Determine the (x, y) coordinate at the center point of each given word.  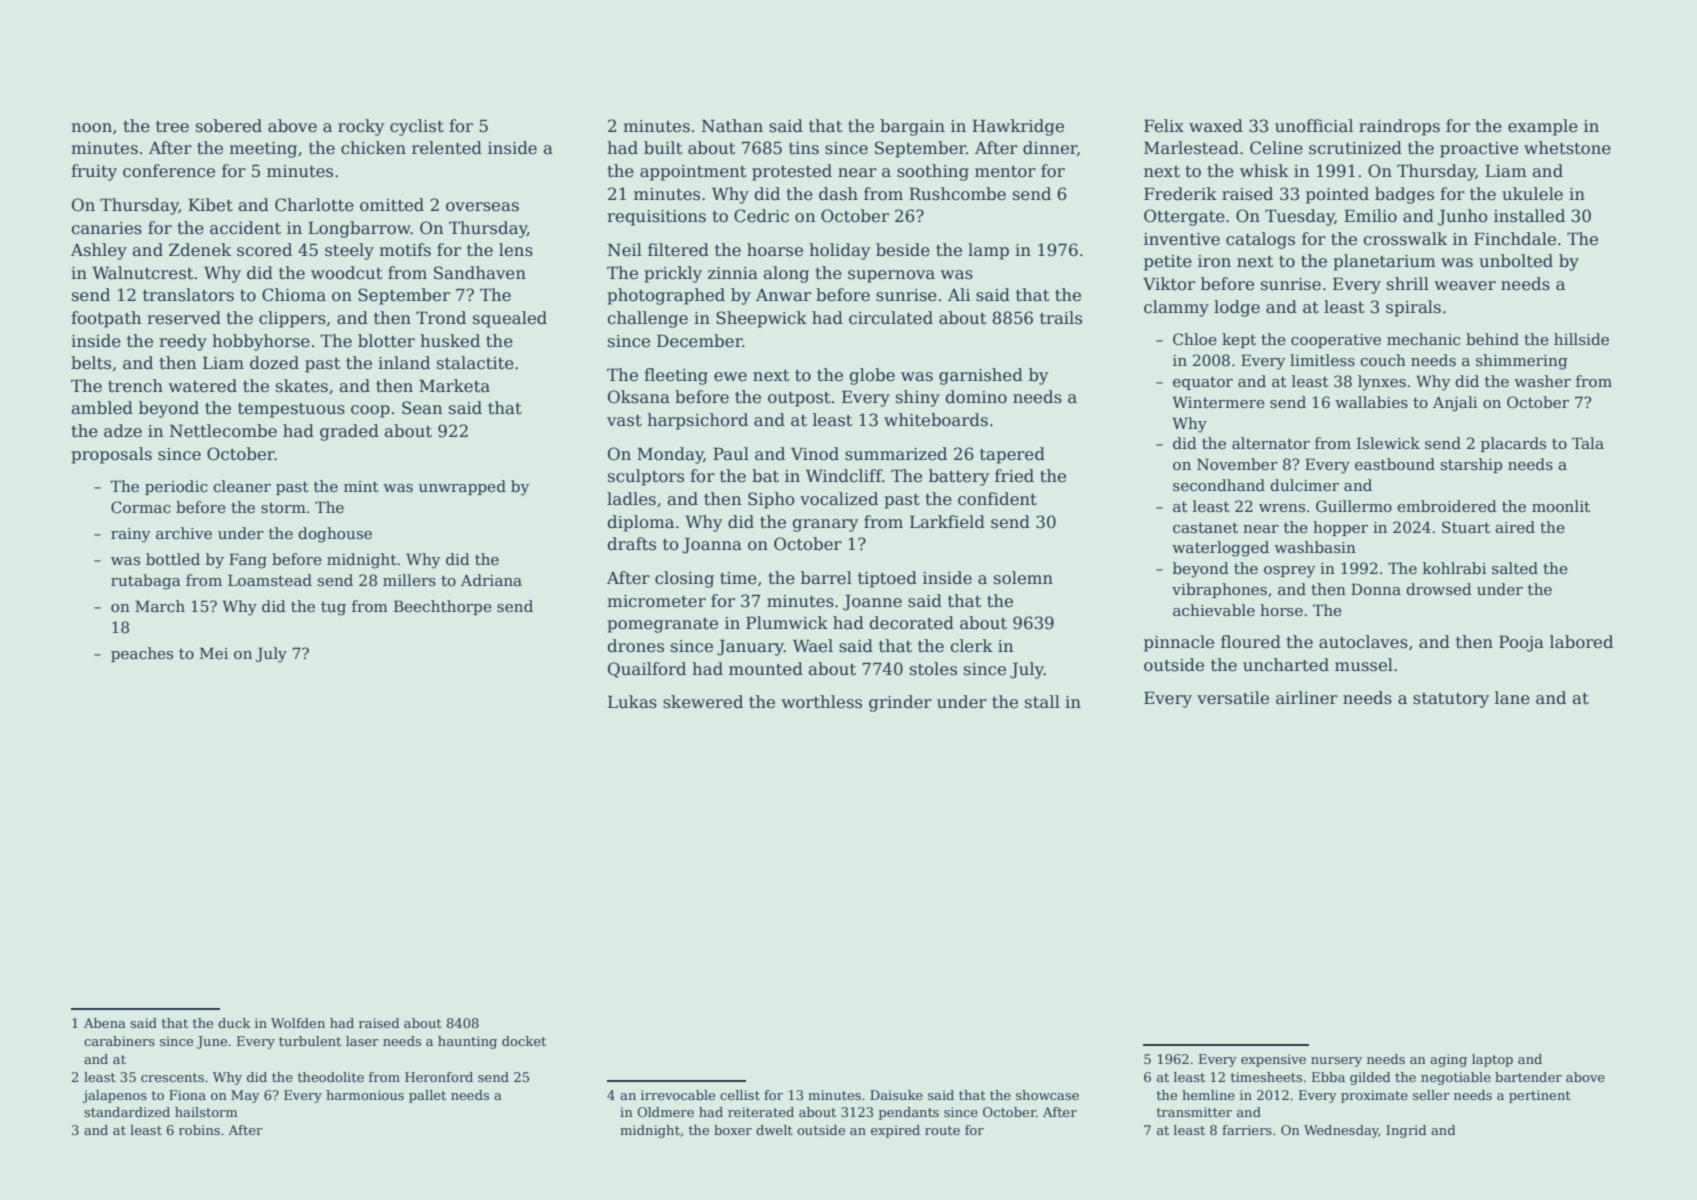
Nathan (732, 126)
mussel (1364, 665)
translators (188, 295)
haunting (467, 1042)
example (1543, 127)
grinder (900, 703)
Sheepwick (761, 319)
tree (172, 127)
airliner (1307, 698)
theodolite (331, 1077)
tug (333, 609)
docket (524, 1041)
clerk (971, 646)
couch (1383, 360)
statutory (1451, 700)
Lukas (632, 702)
